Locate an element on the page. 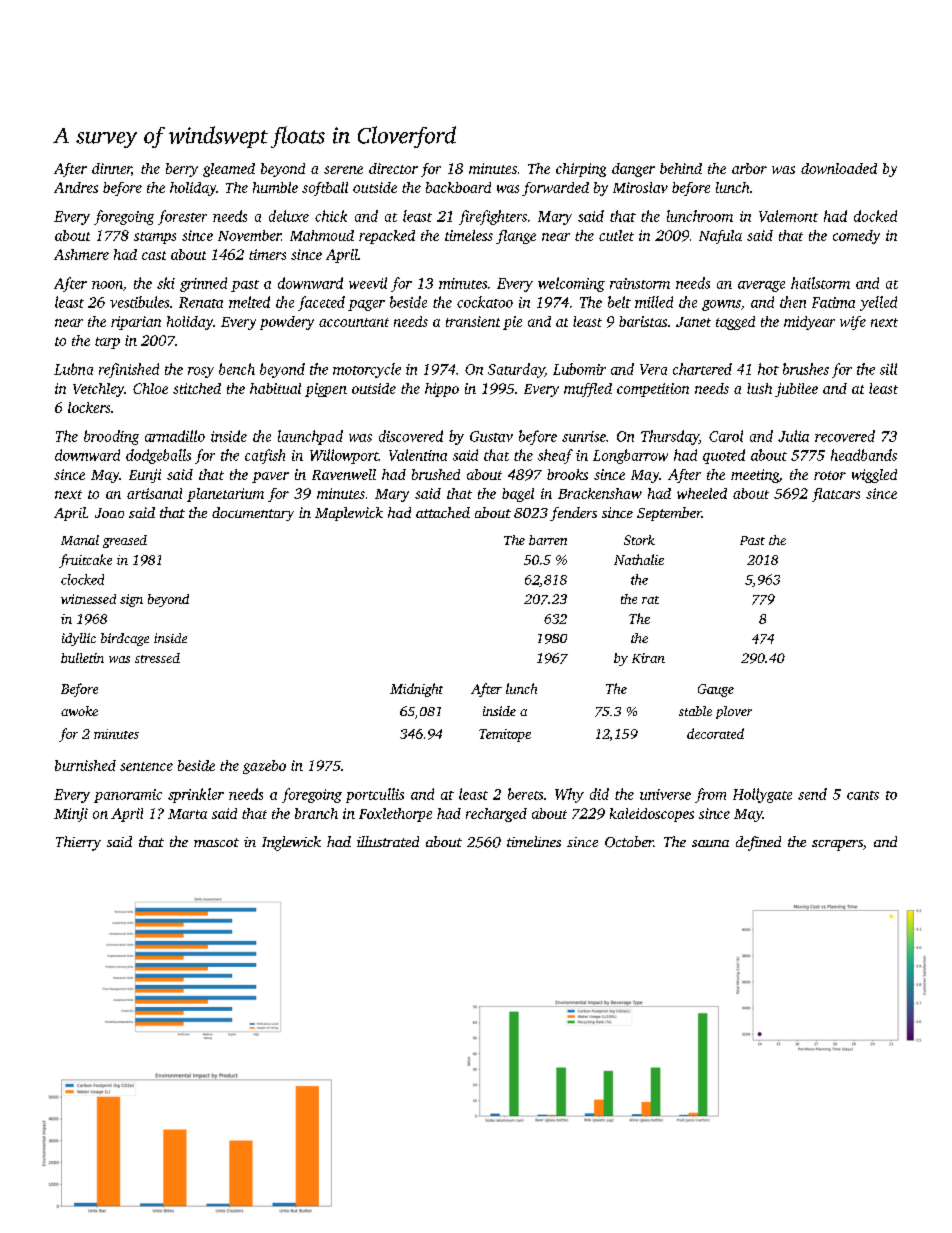 The height and width of the page is (1233, 952). jubilee is located at coordinates (796, 390).
